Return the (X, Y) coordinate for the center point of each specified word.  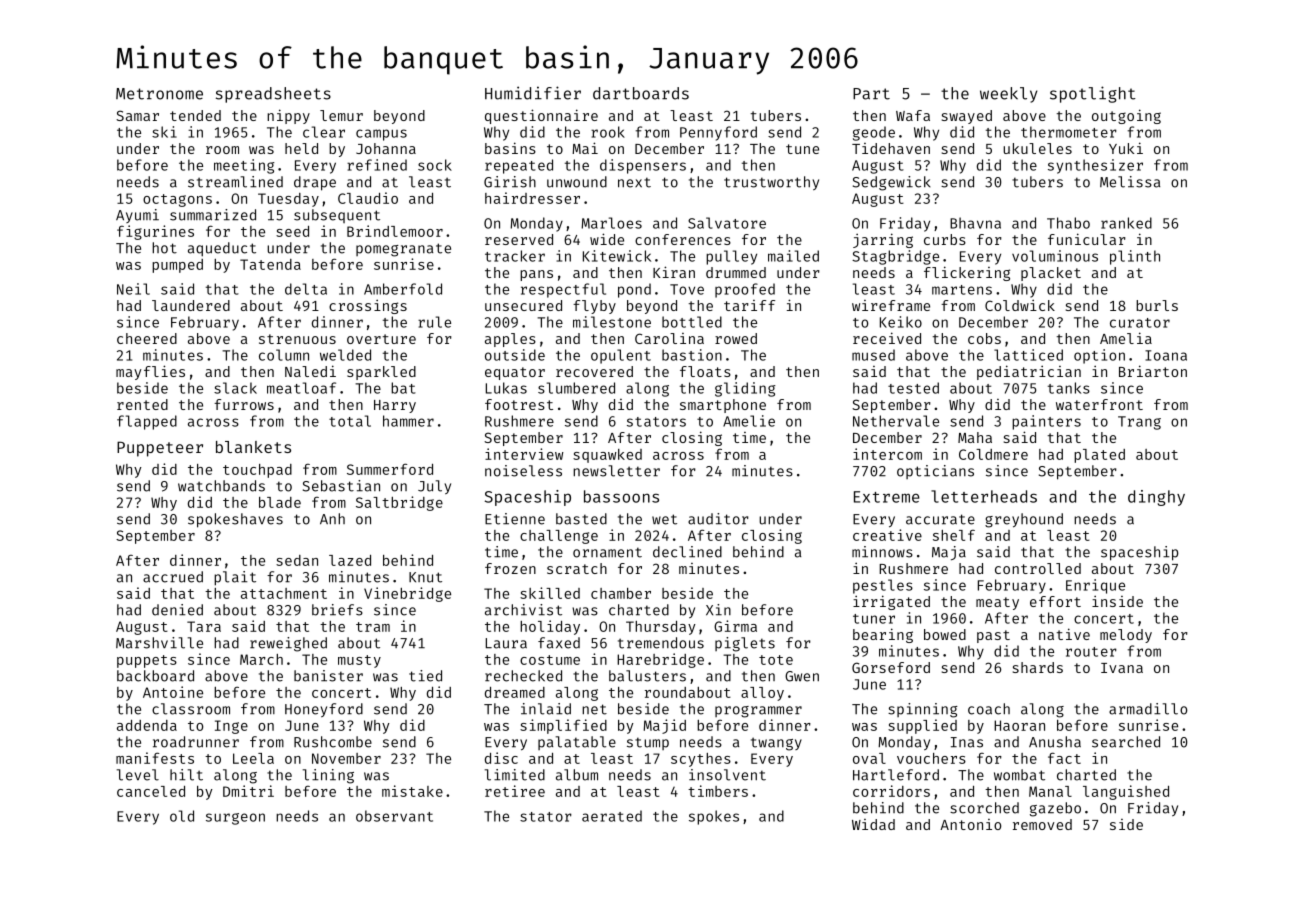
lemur (341, 115)
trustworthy (771, 183)
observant (394, 816)
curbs (945, 239)
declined (687, 552)
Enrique (1095, 586)
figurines (155, 232)
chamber (621, 593)
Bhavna (975, 223)
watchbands (221, 486)
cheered (147, 338)
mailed (793, 256)
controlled (1038, 568)
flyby (594, 307)
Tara (204, 626)
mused (873, 355)
